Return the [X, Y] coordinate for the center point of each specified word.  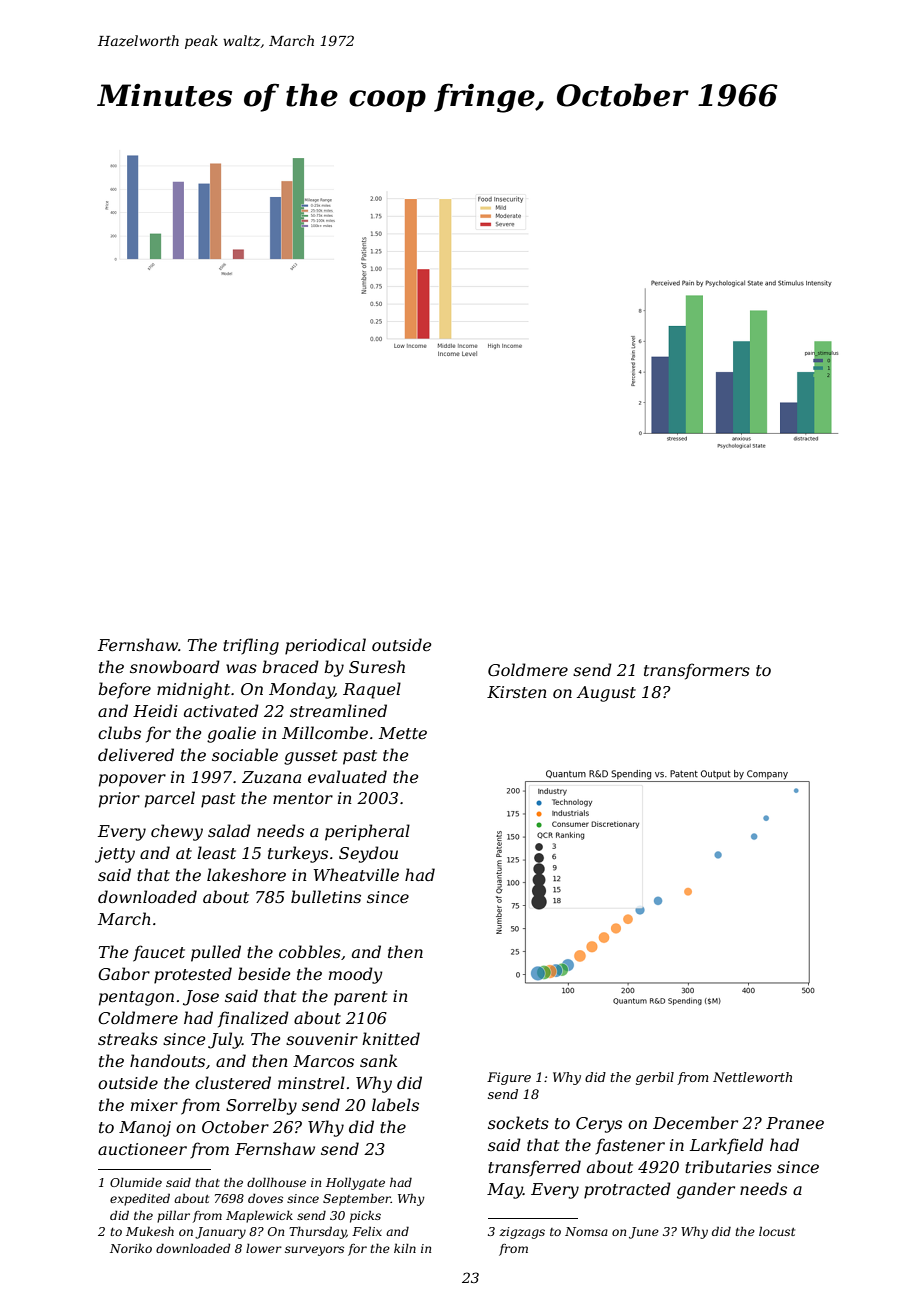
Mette [403, 733]
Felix [367, 1231]
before [124, 690]
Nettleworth [752, 1077]
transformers [697, 671]
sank [378, 1060]
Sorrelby [261, 1106]
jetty [115, 855]
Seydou [368, 854]
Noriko [131, 1248]
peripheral [367, 832]
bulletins [326, 896]
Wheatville [356, 874]
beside [264, 973]
